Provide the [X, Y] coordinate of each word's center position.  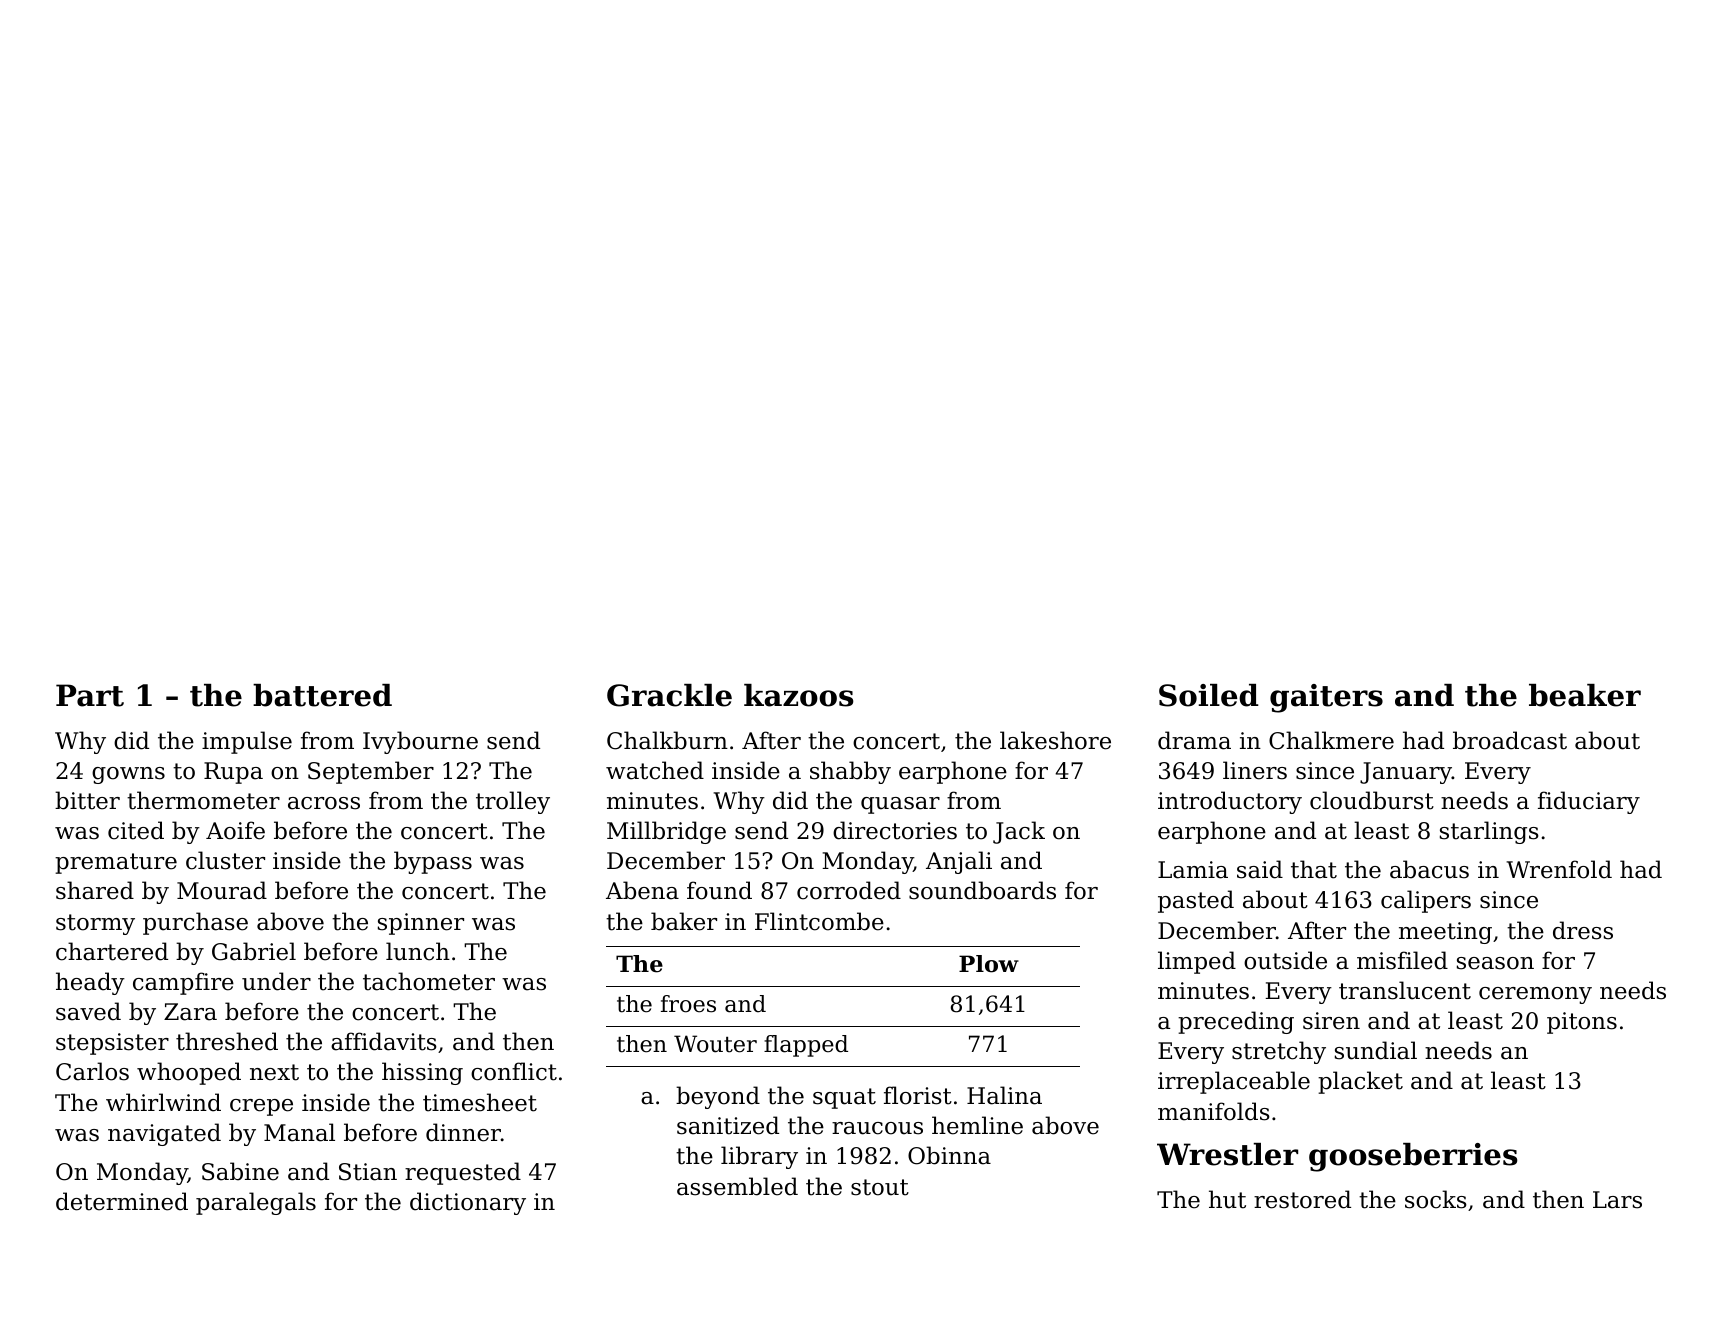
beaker [1585, 695]
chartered [112, 951]
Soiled [1209, 695]
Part [90, 695]
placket [1360, 1082]
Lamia [1193, 870]
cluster [225, 860]
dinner [463, 1132]
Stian [368, 1172]
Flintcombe [819, 921]
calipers [1426, 901]
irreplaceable [1234, 1082]
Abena [642, 890]
